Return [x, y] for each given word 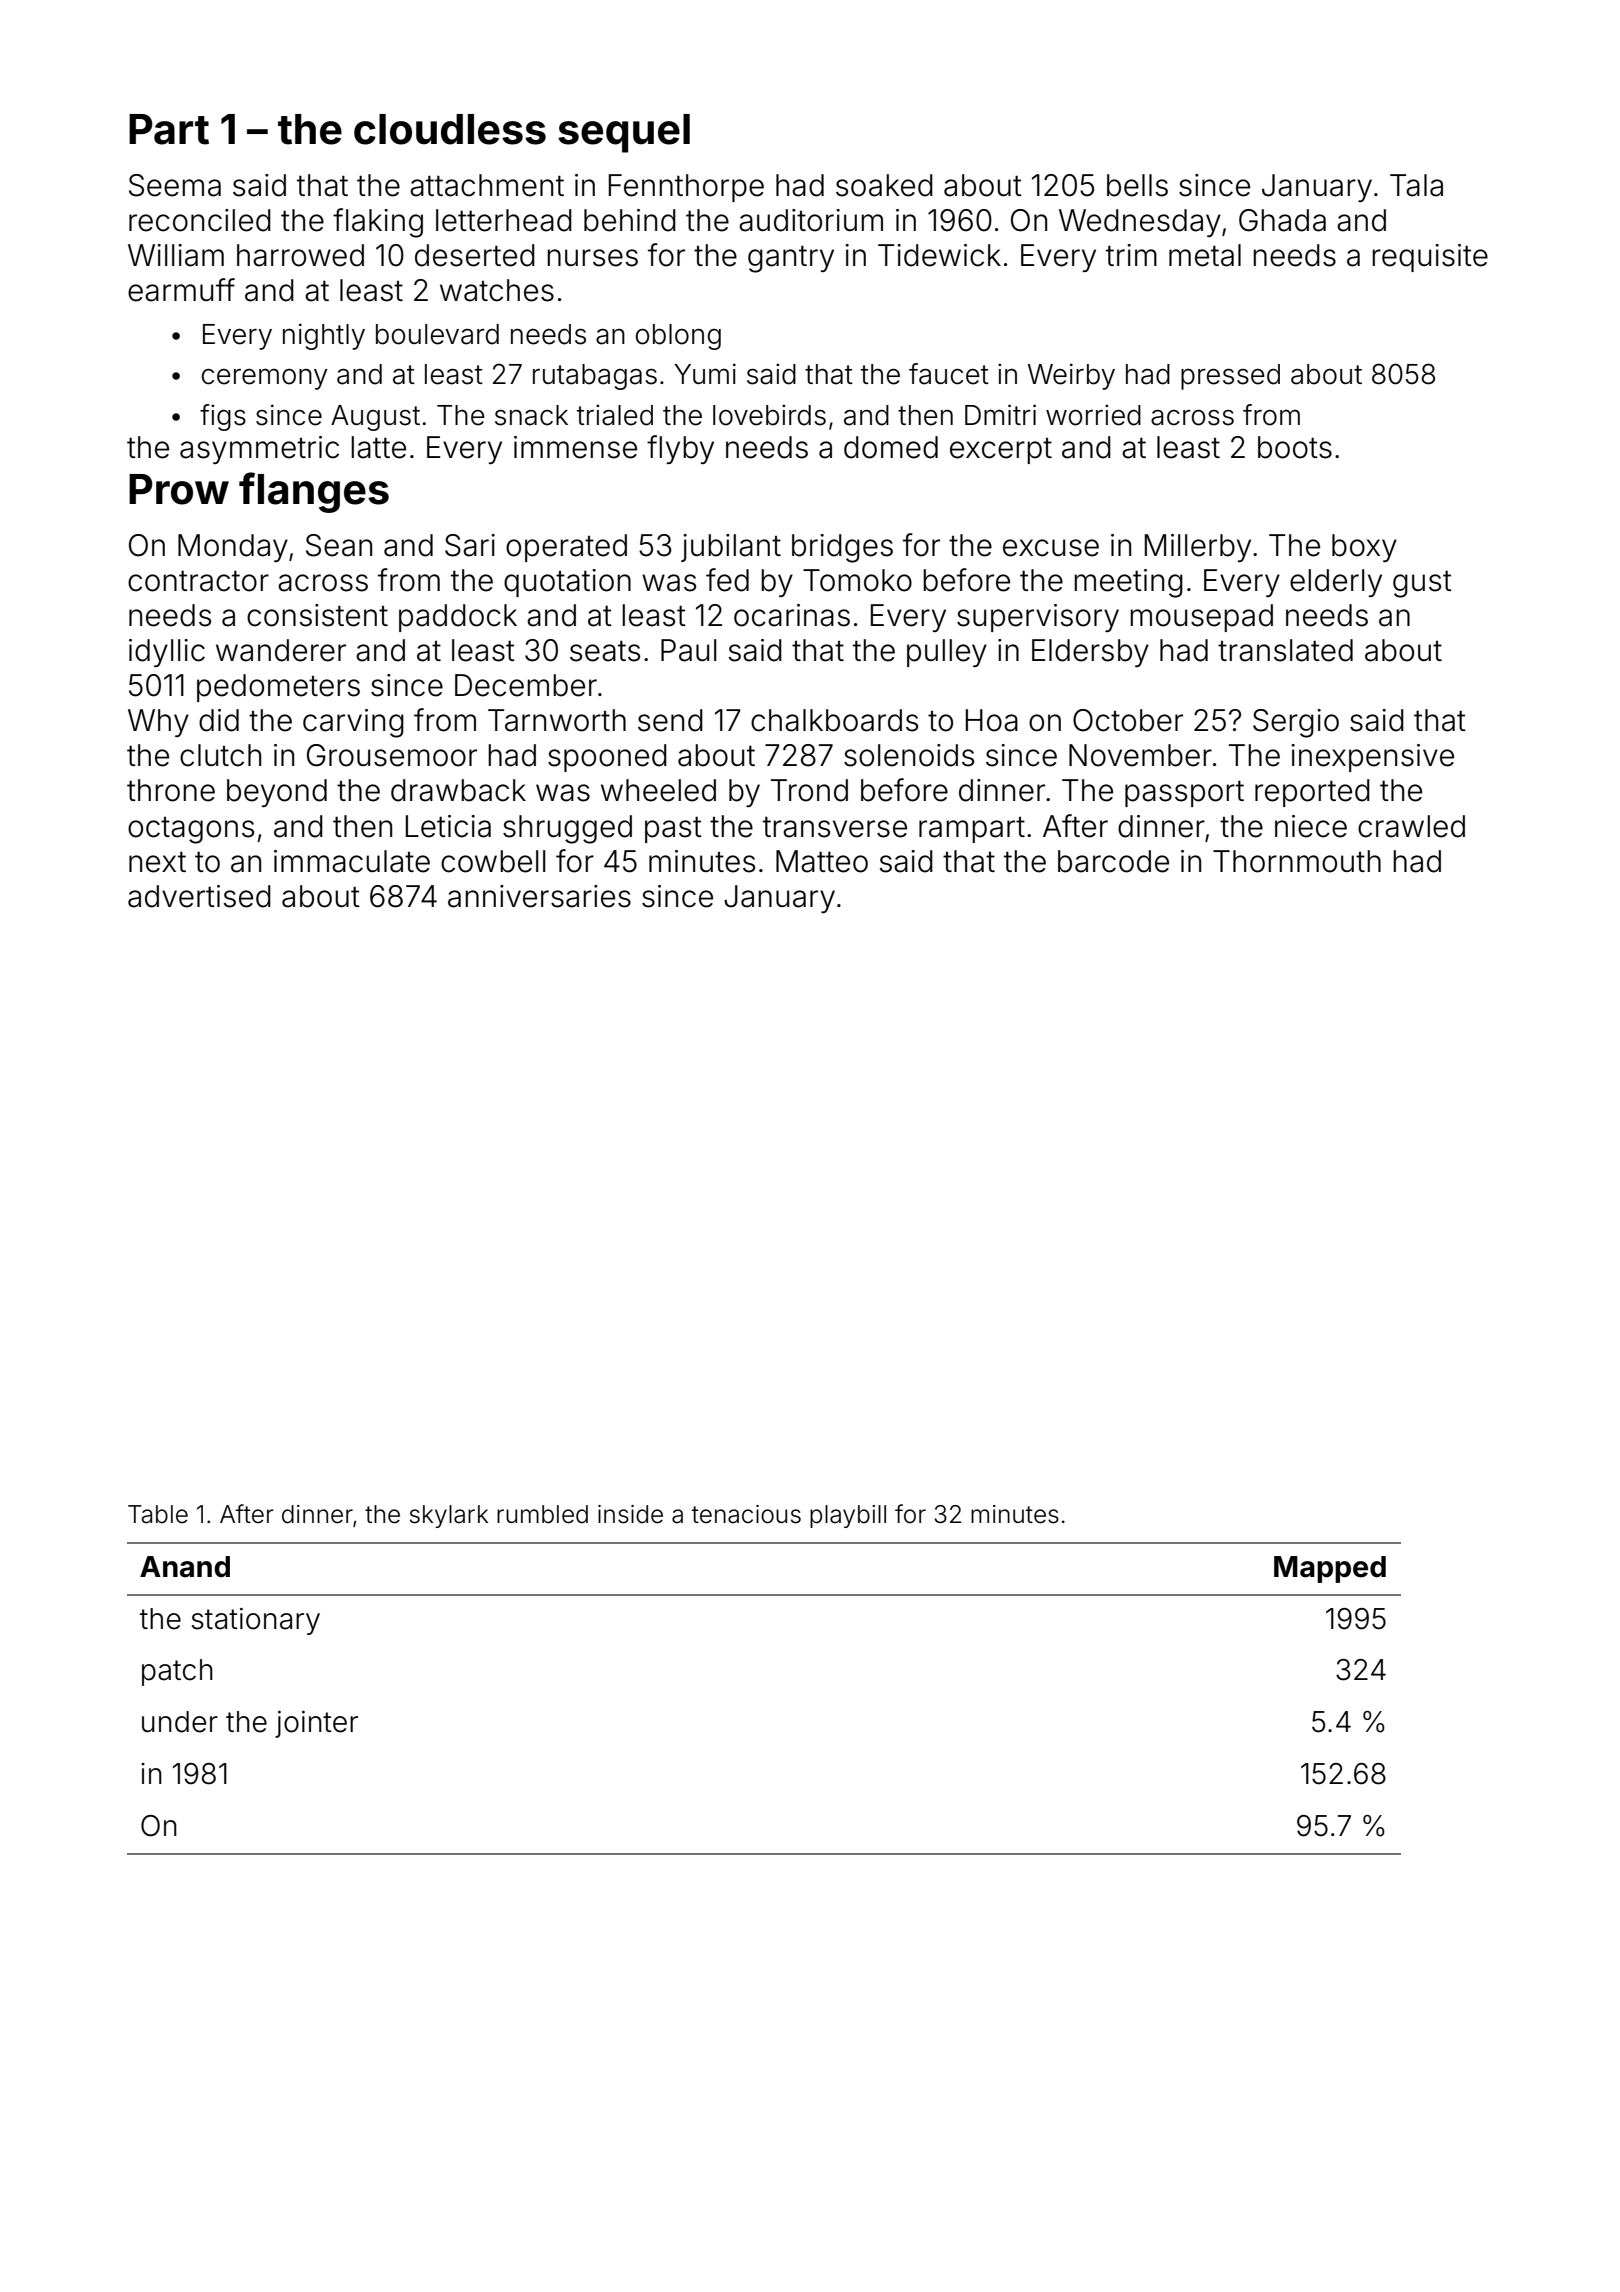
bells [1137, 185]
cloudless [450, 129]
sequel [624, 133]
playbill [848, 1516]
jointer [316, 1724]
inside [630, 1514]
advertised [199, 896]
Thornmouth [1297, 861]
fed [727, 580]
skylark [449, 1516]
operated [566, 548]
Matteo [822, 861]
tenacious [746, 1514]
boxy [1364, 548]
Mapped [1330, 1569]
